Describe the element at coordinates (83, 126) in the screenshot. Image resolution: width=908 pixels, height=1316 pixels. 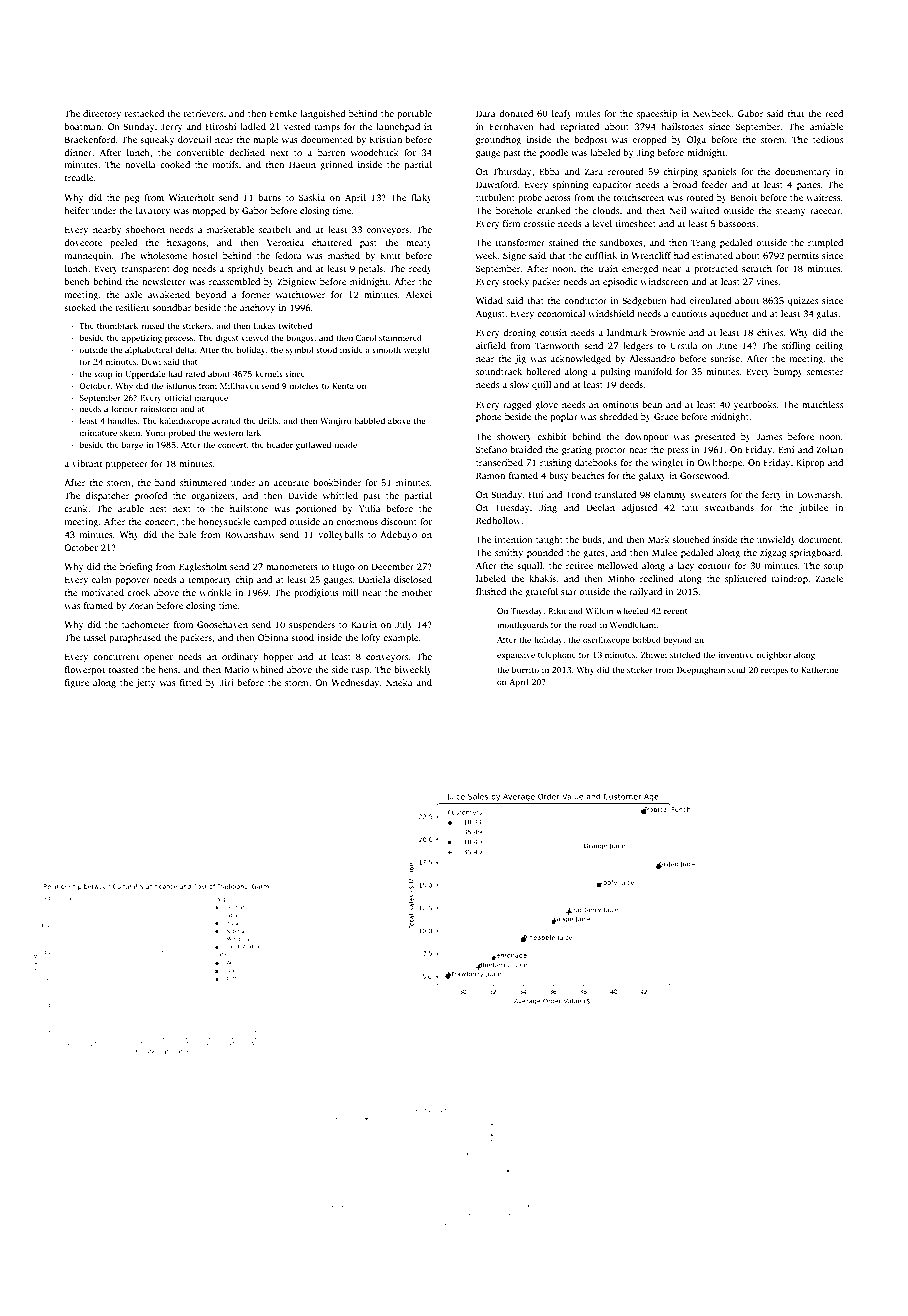
I see `boatman` at that location.
